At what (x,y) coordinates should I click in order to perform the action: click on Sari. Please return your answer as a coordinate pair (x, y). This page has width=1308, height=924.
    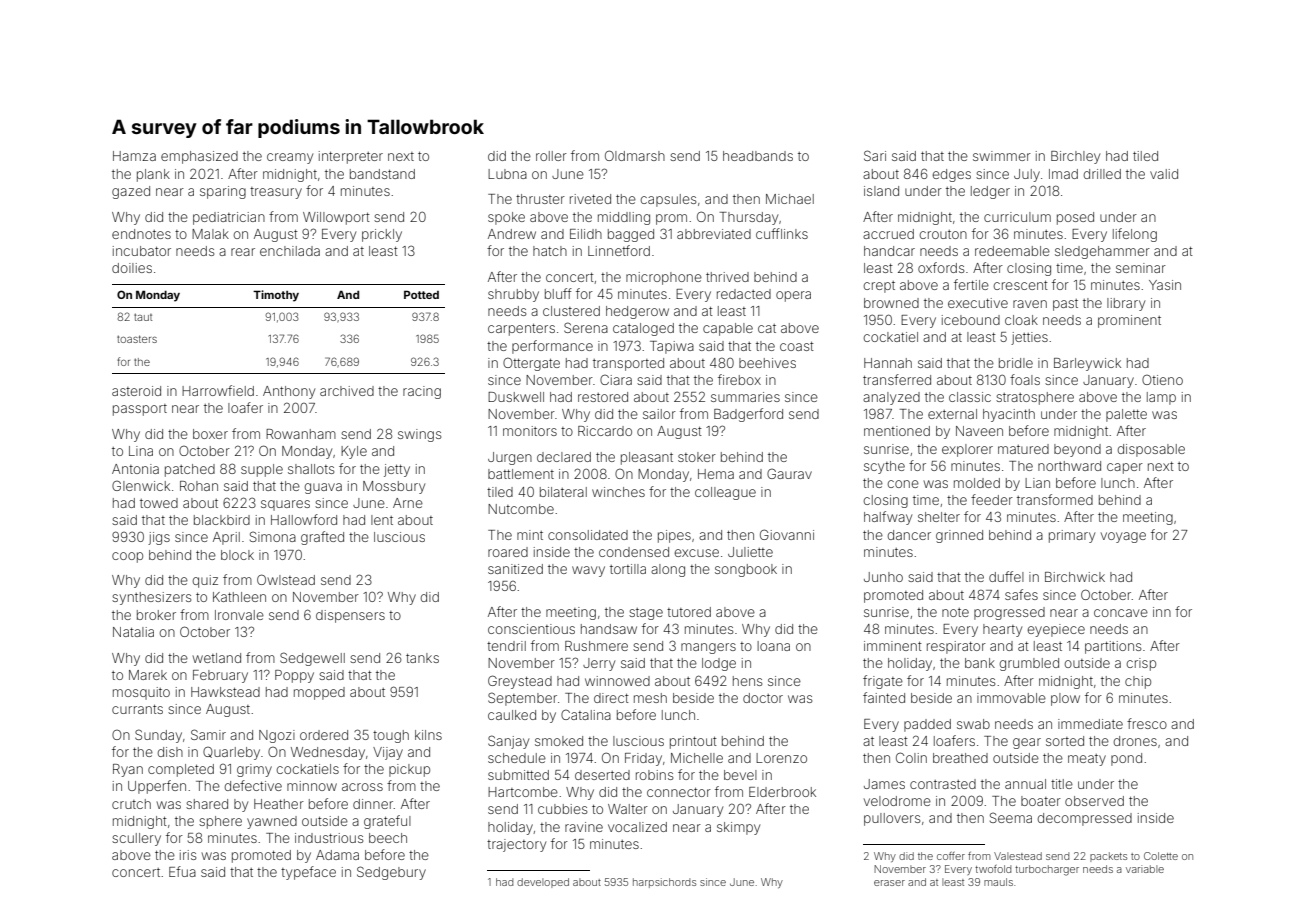
    Looking at the image, I should click on (875, 155).
